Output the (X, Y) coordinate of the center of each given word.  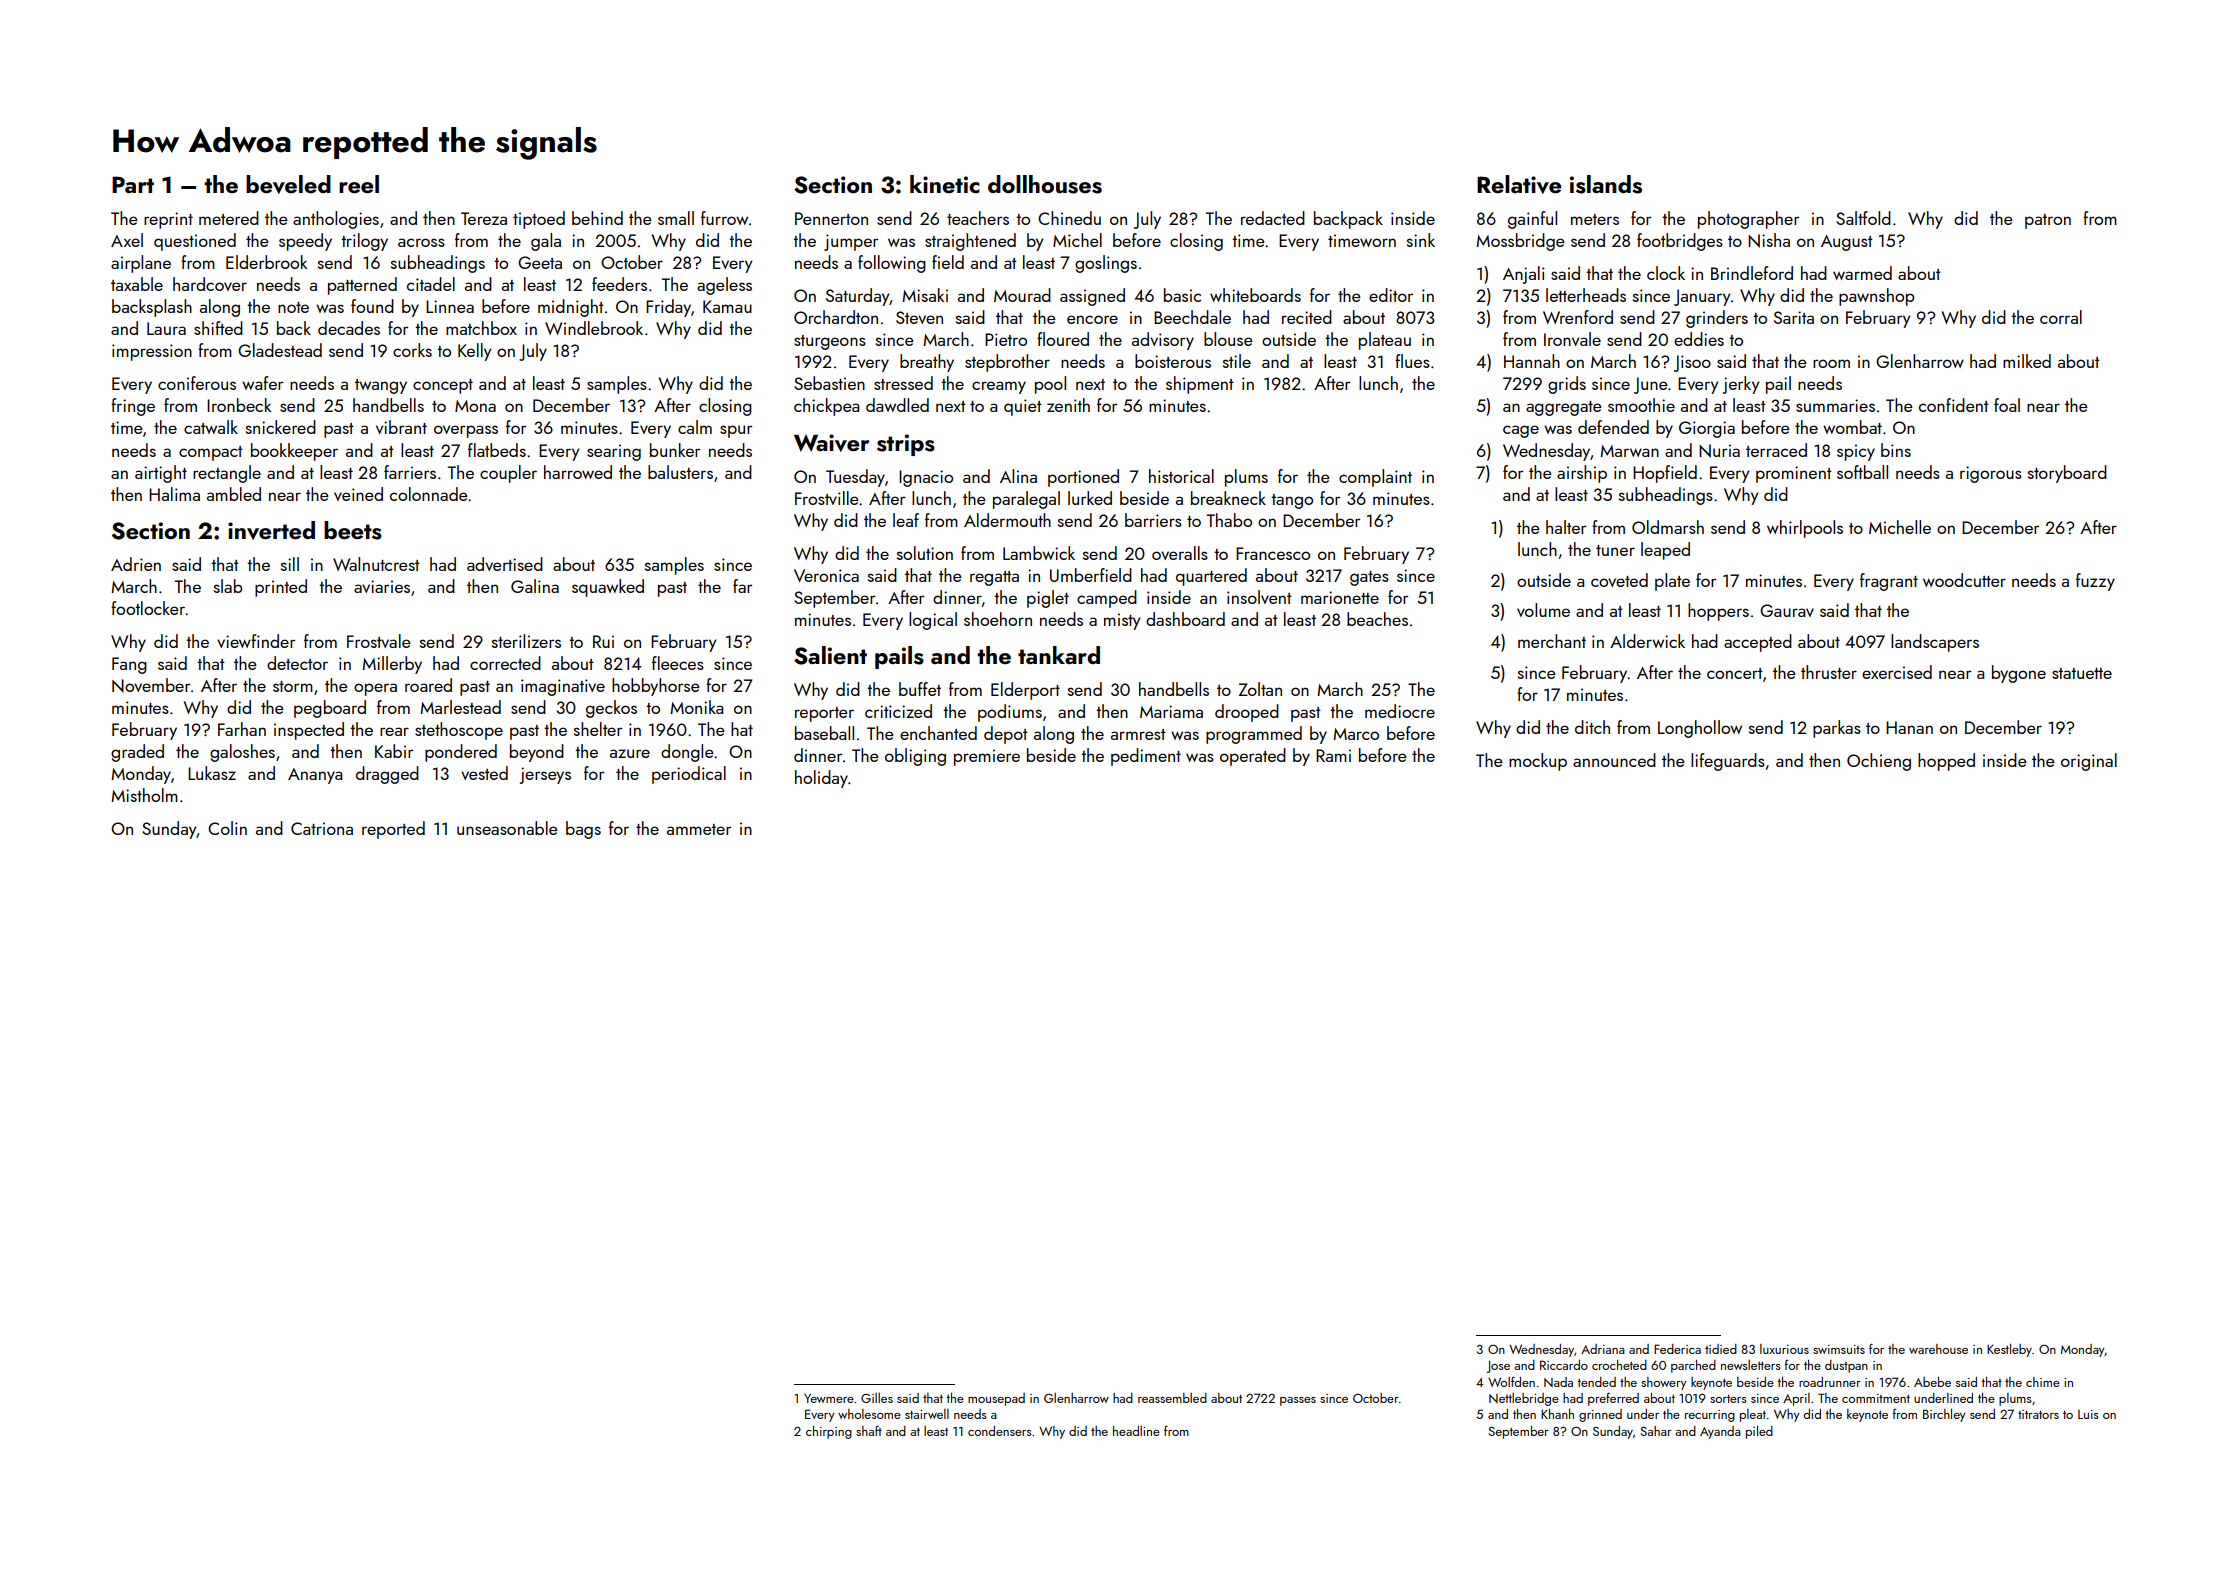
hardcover (210, 284)
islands (1606, 184)
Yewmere (829, 1398)
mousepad (996, 1399)
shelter (598, 729)
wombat (1852, 427)
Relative (1519, 184)
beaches (1377, 619)
